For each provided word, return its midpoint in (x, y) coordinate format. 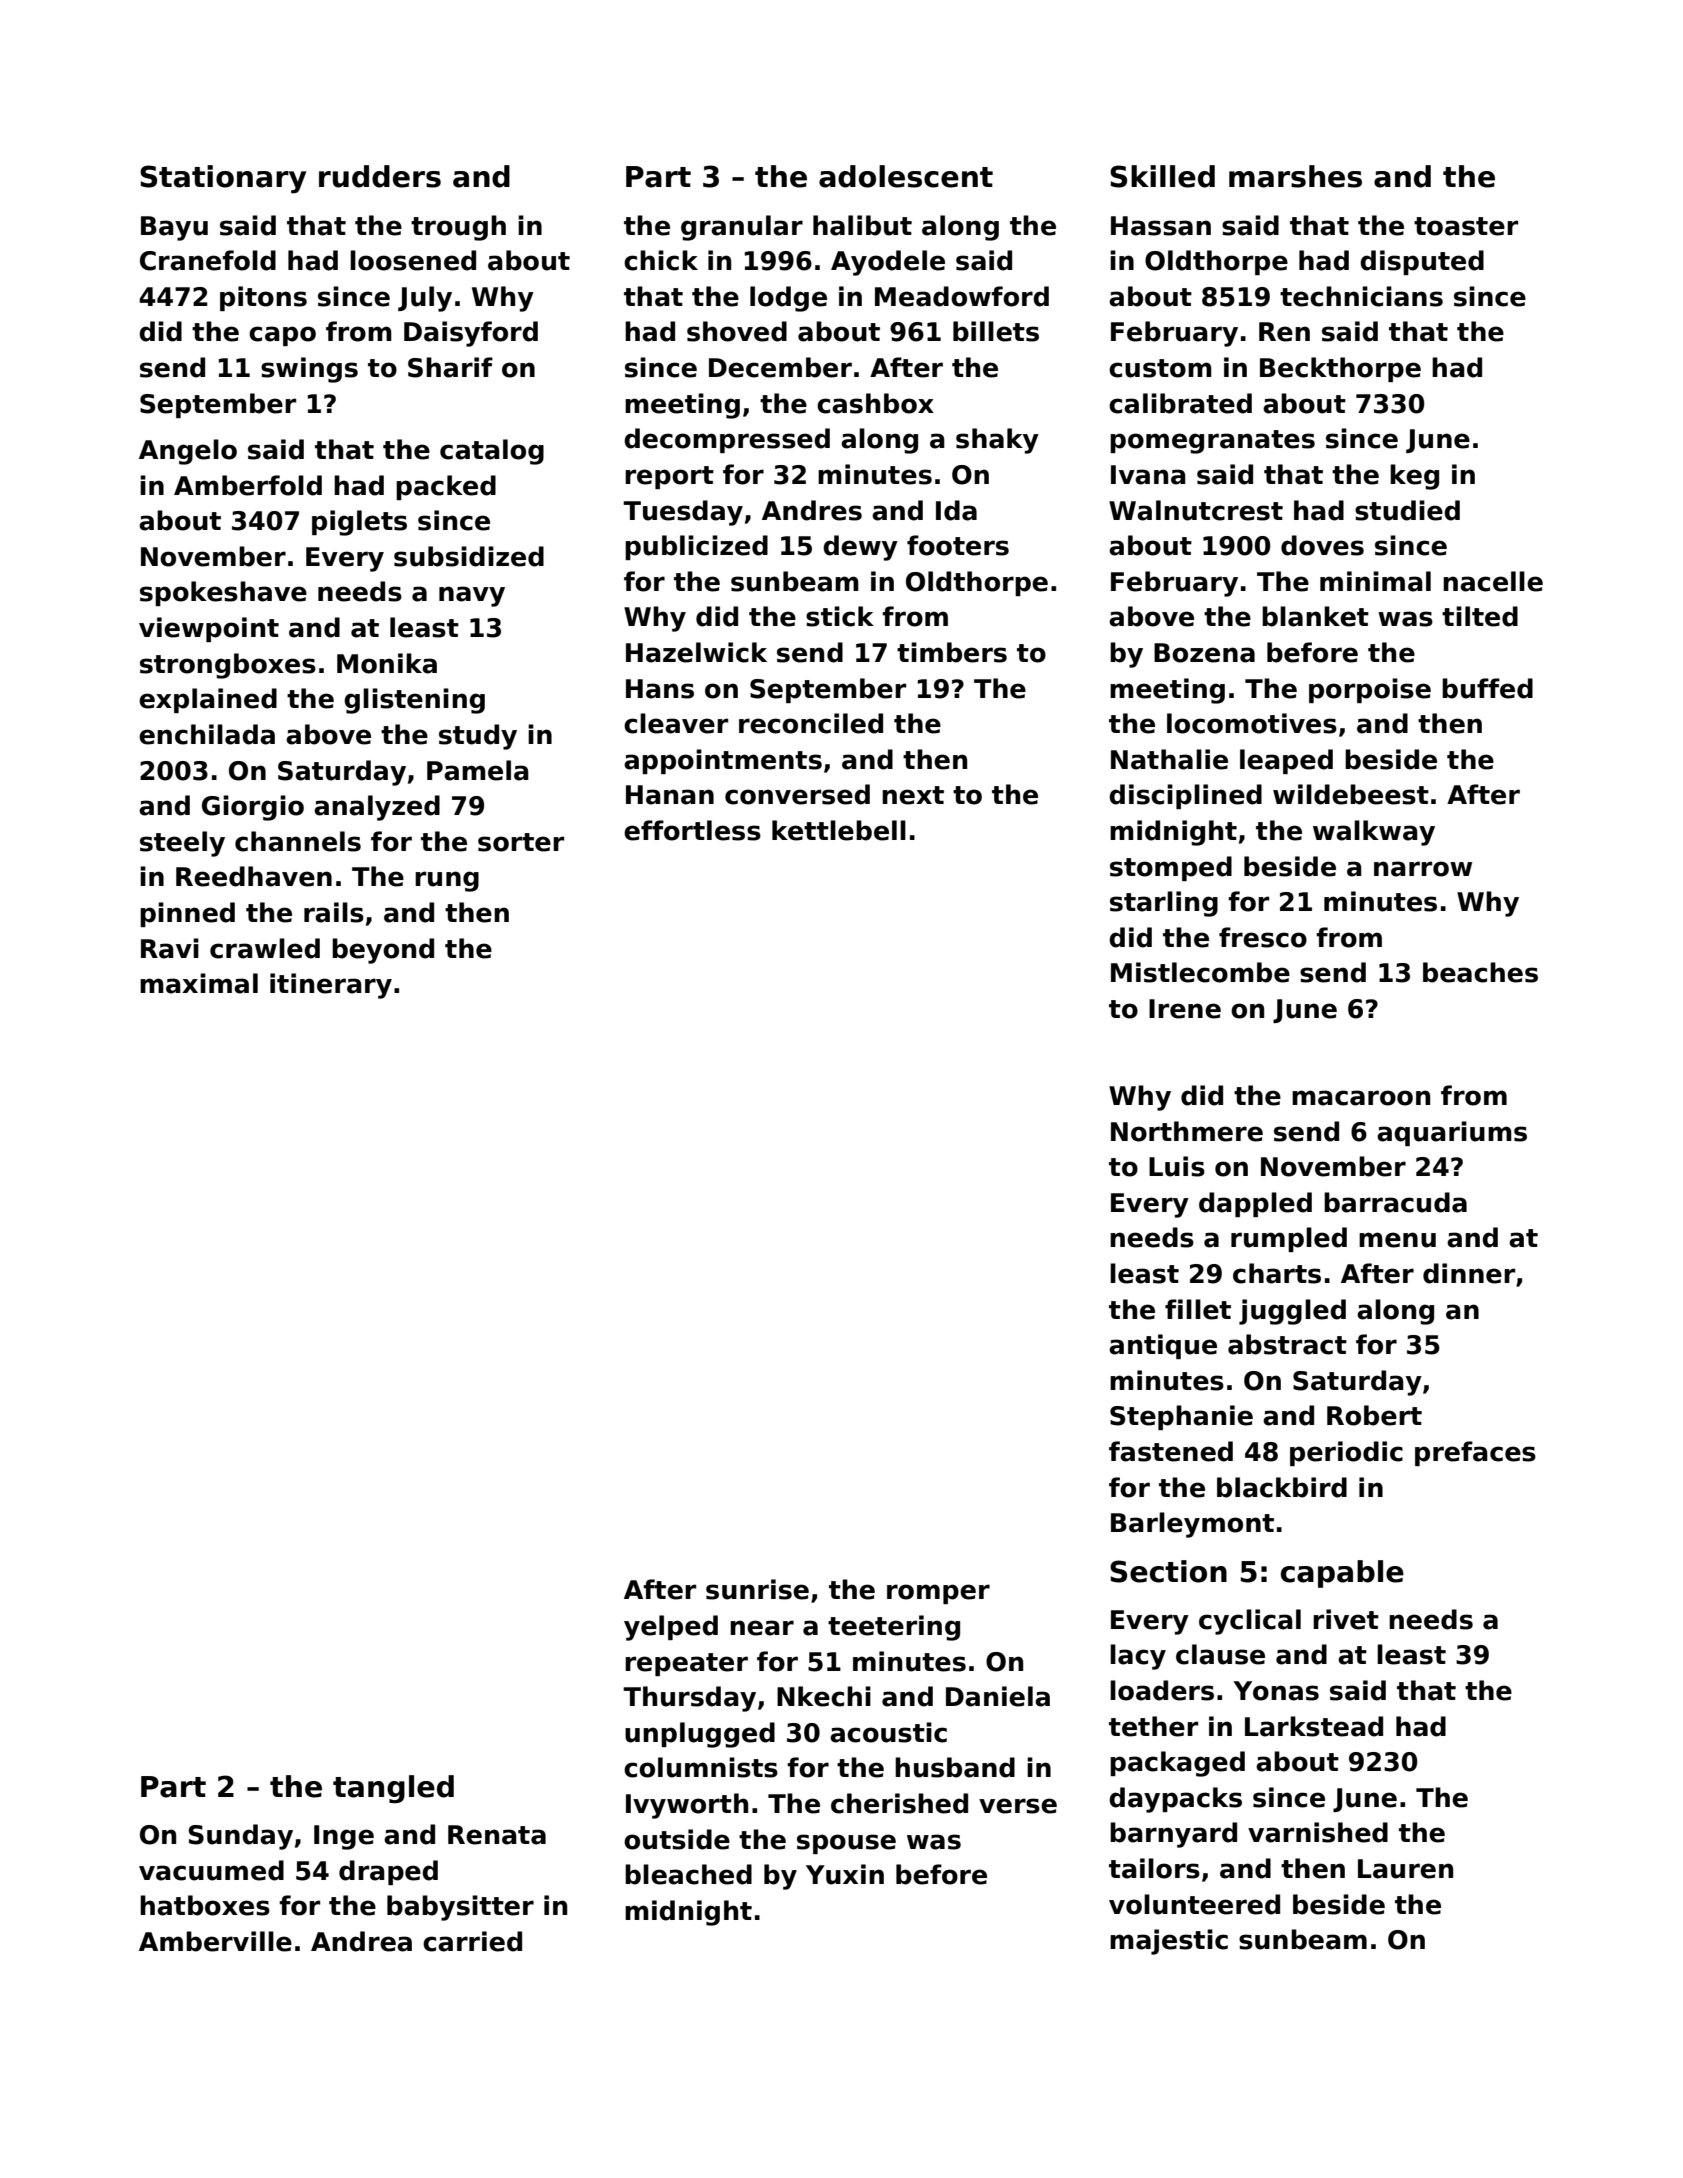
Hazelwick (696, 652)
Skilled (1162, 176)
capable (1342, 1574)
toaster (1466, 226)
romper (938, 1594)
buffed (1487, 688)
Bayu (174, 228)
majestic (1169, 1942)
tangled (393, 1789)
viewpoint (209, 629)
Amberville (215, 1941)
